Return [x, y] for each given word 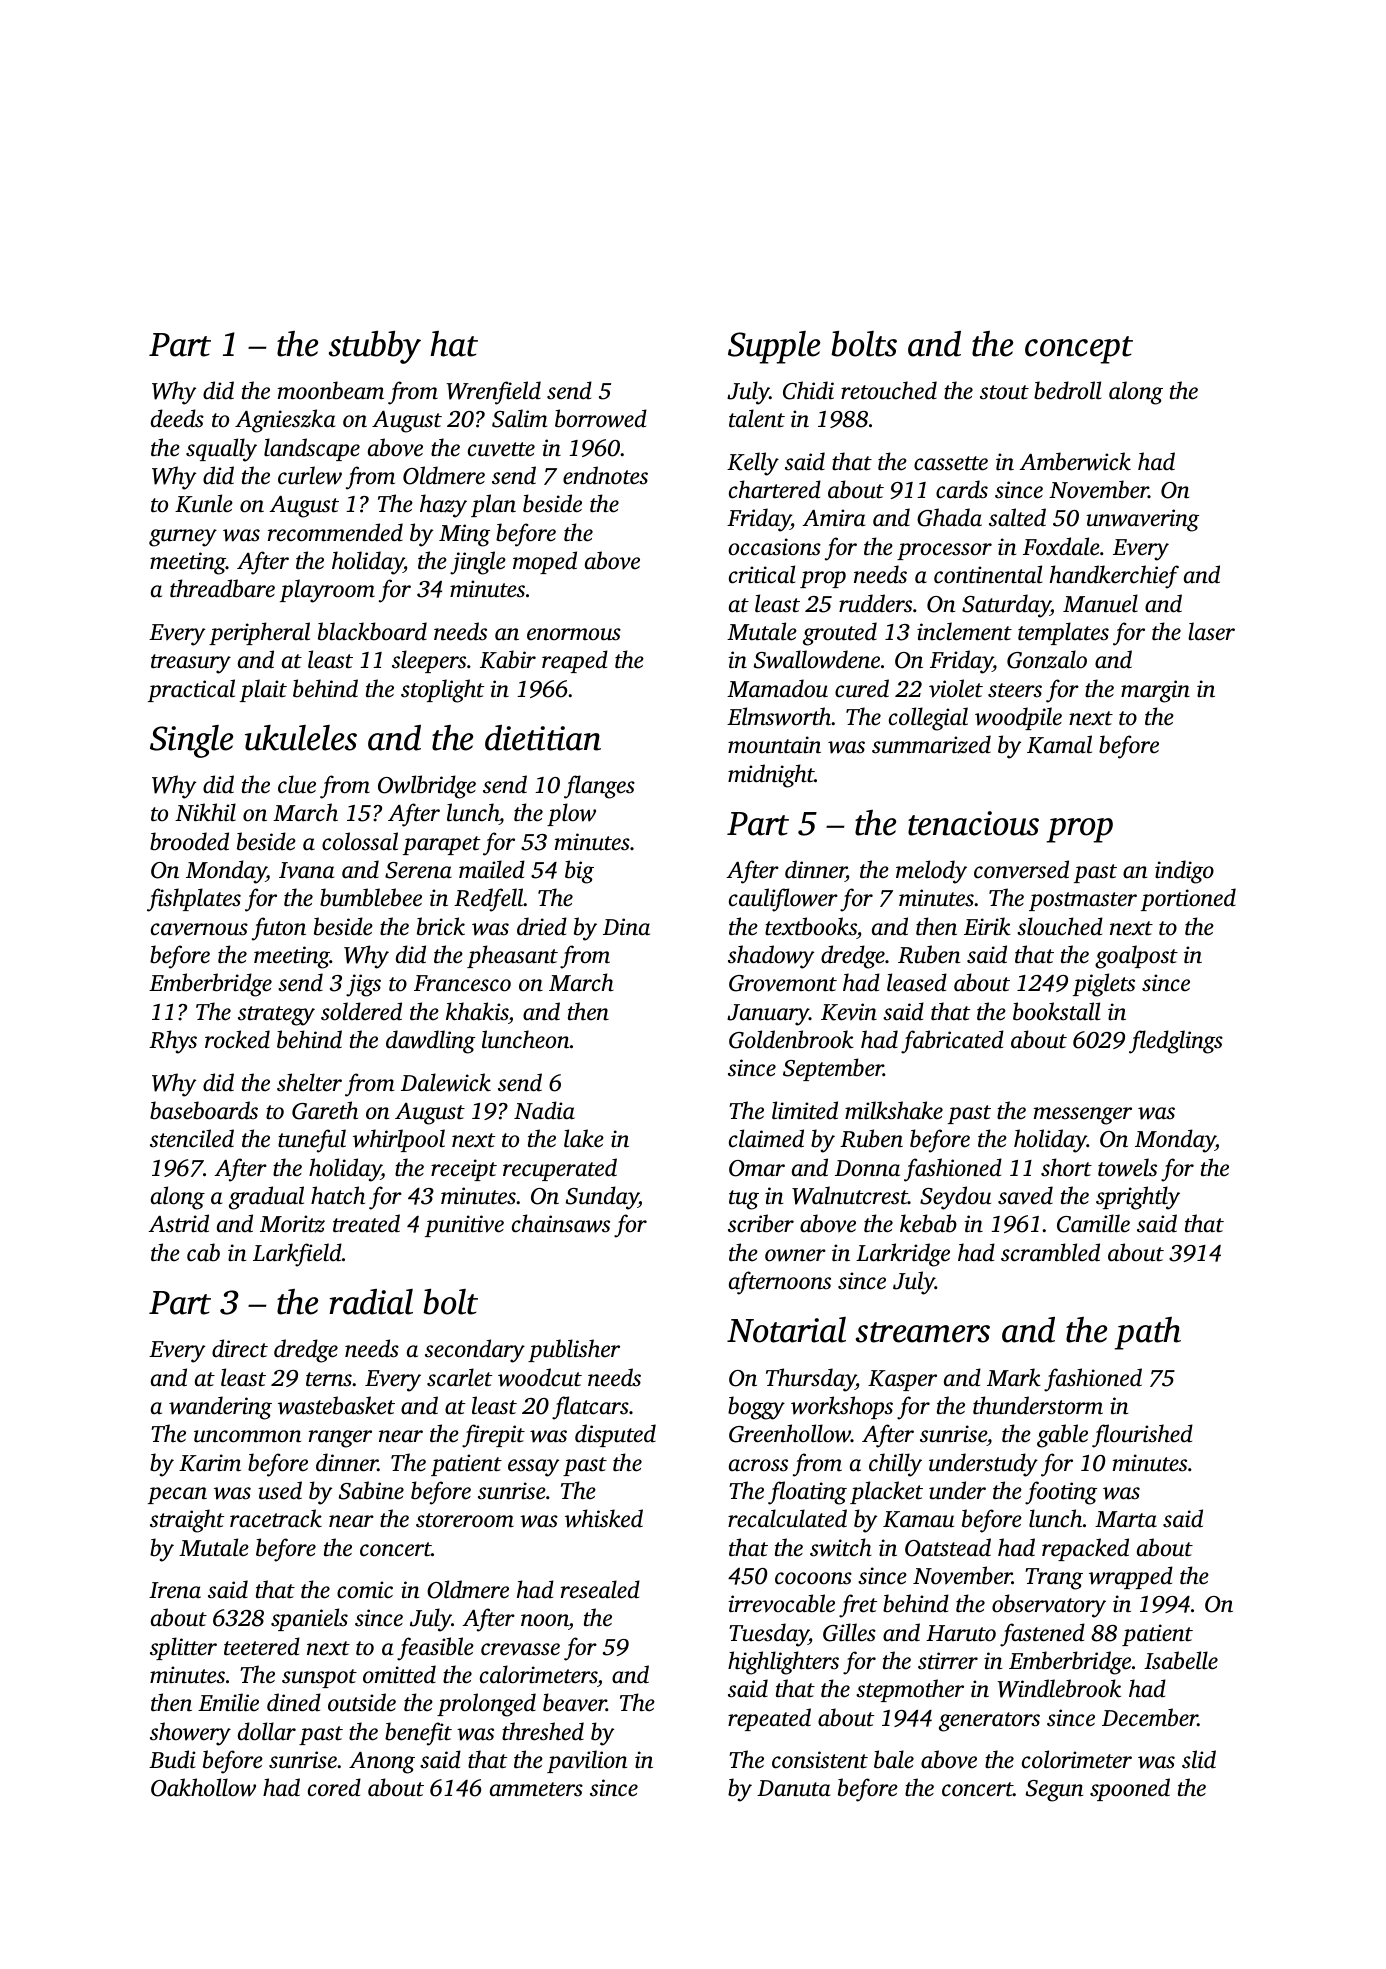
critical [762, 574]
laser [1211, 631]
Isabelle [1181, 1660]
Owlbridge [427, 787]
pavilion [587, 1761]
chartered [775, 489]
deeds [177, 418]
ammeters [536, 1789]
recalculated [787, 1518]
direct [240, 1348]
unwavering [1142, 520]
